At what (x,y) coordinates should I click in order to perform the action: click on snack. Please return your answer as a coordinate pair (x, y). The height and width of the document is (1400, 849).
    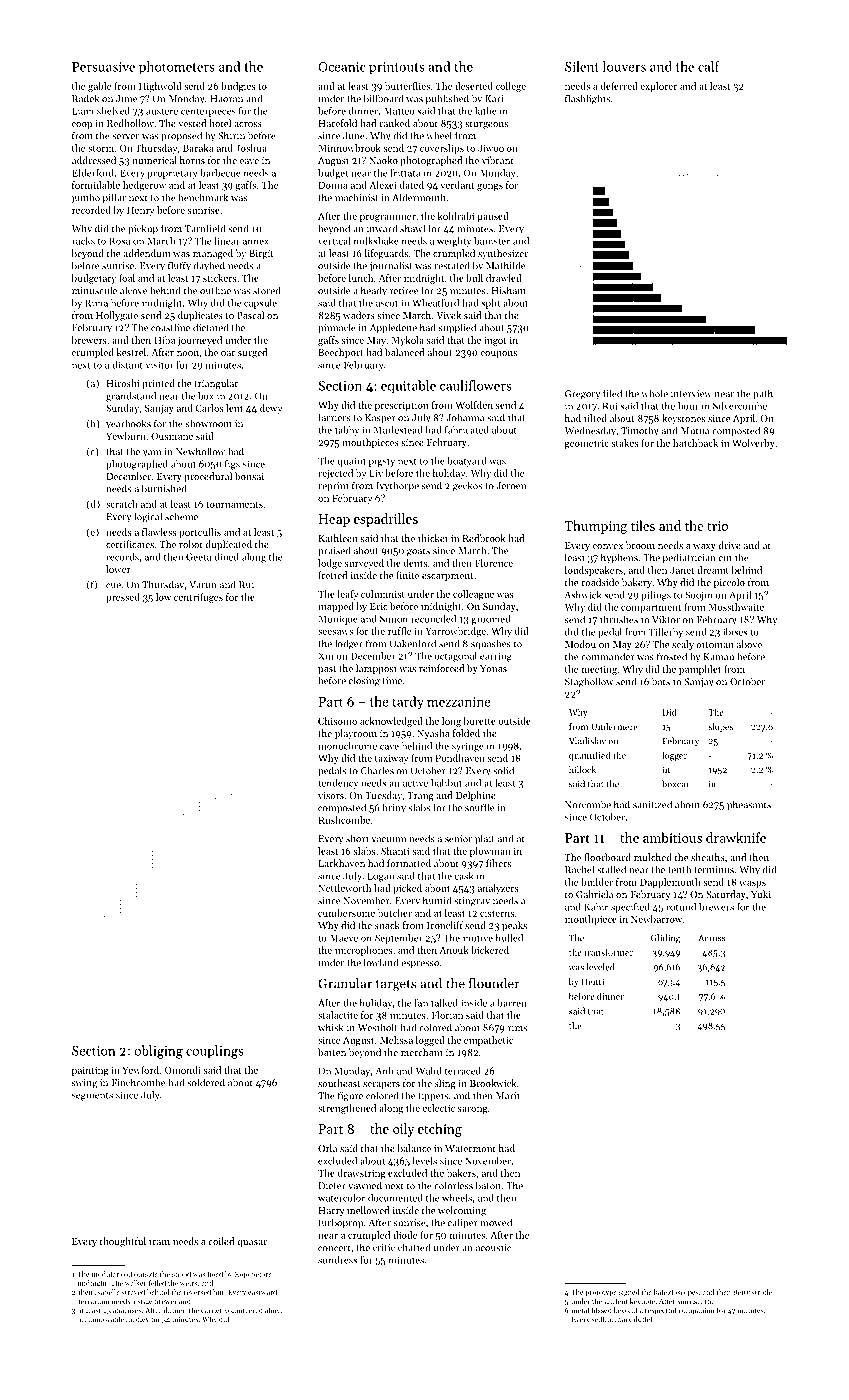
    Looking at the image, I should click on (387, 925).
